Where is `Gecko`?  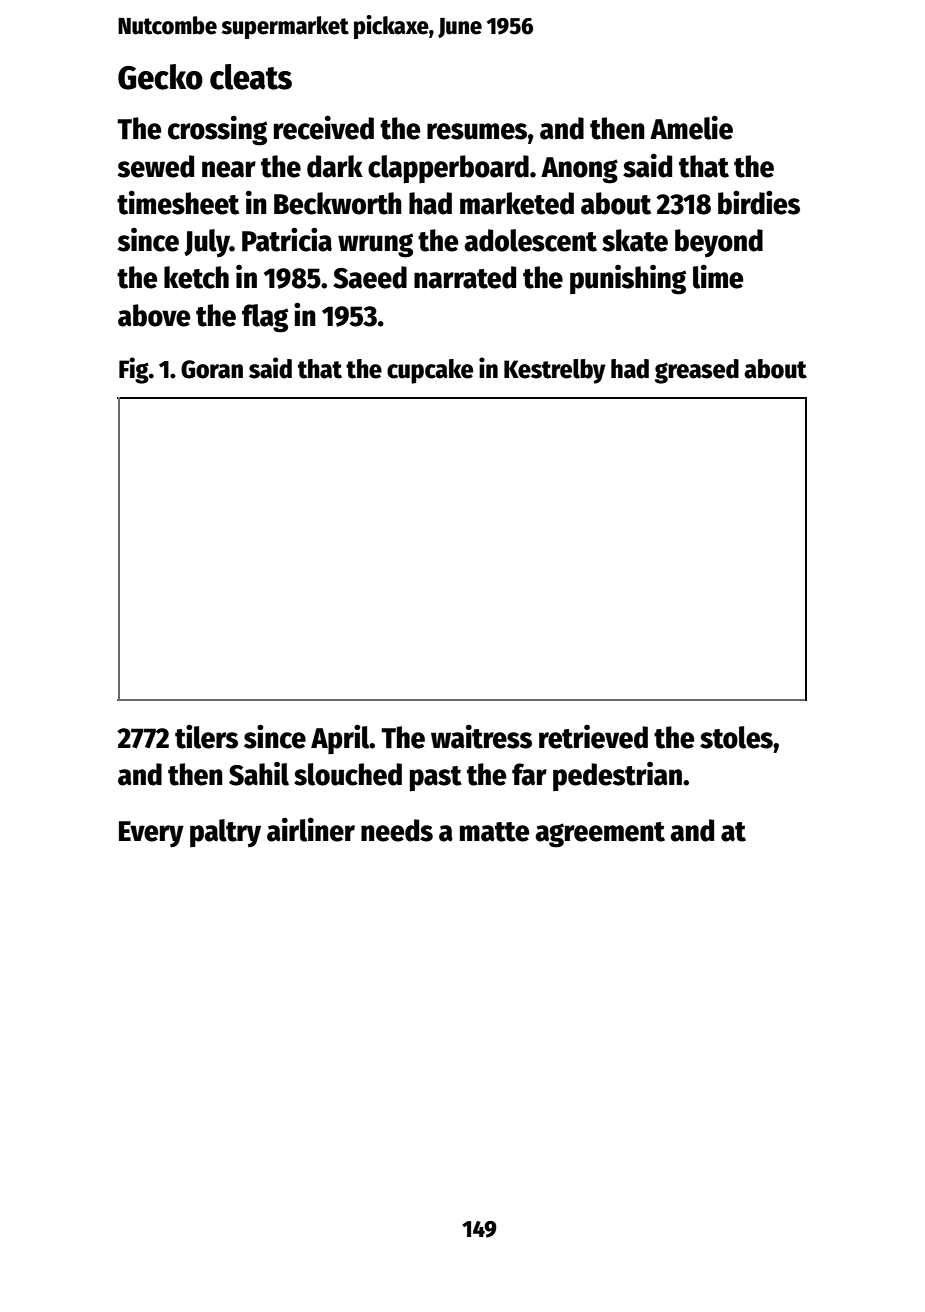 Gecko is located at coordinates (160, 77).
